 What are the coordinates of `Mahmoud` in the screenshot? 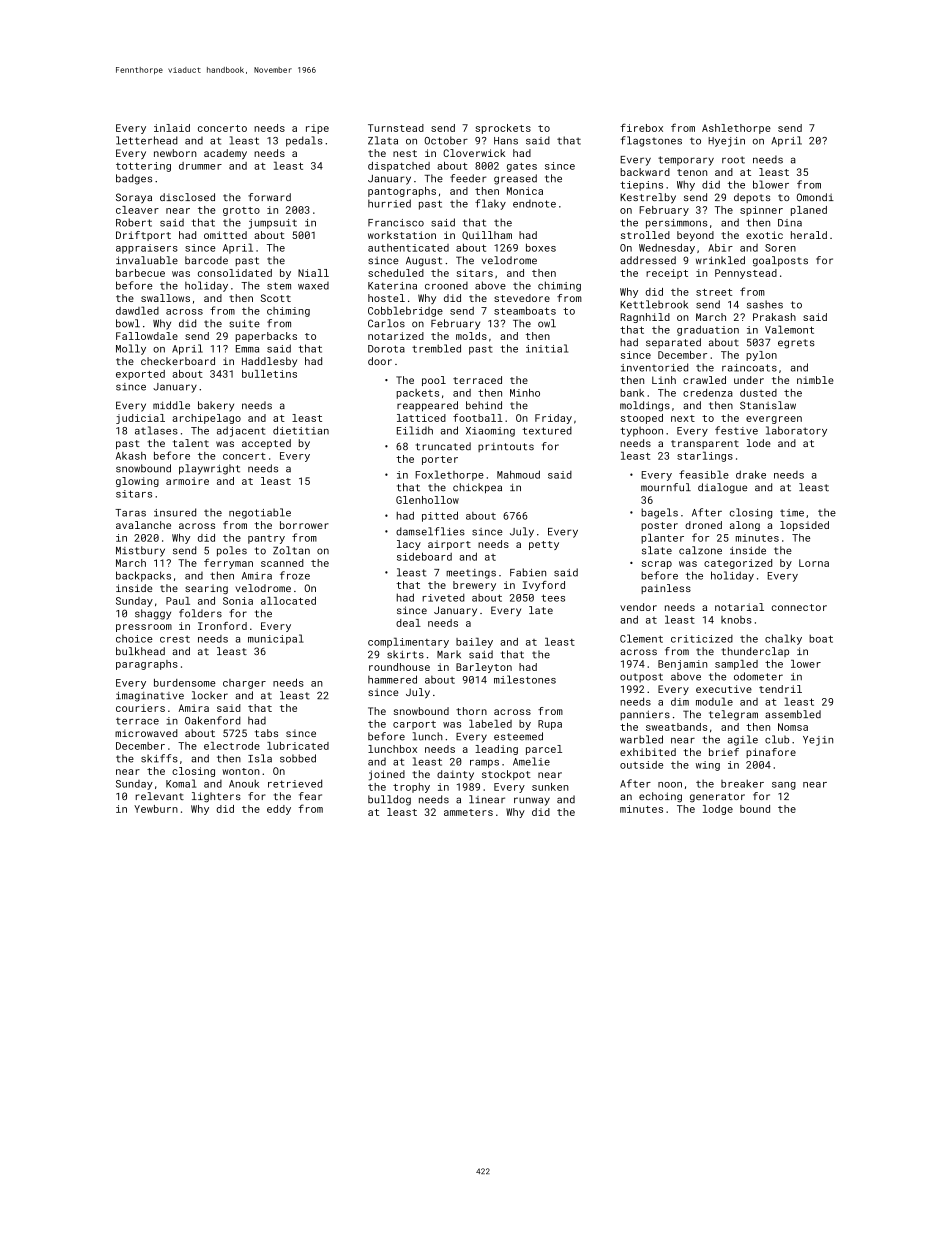 It's located at (518, 474).
